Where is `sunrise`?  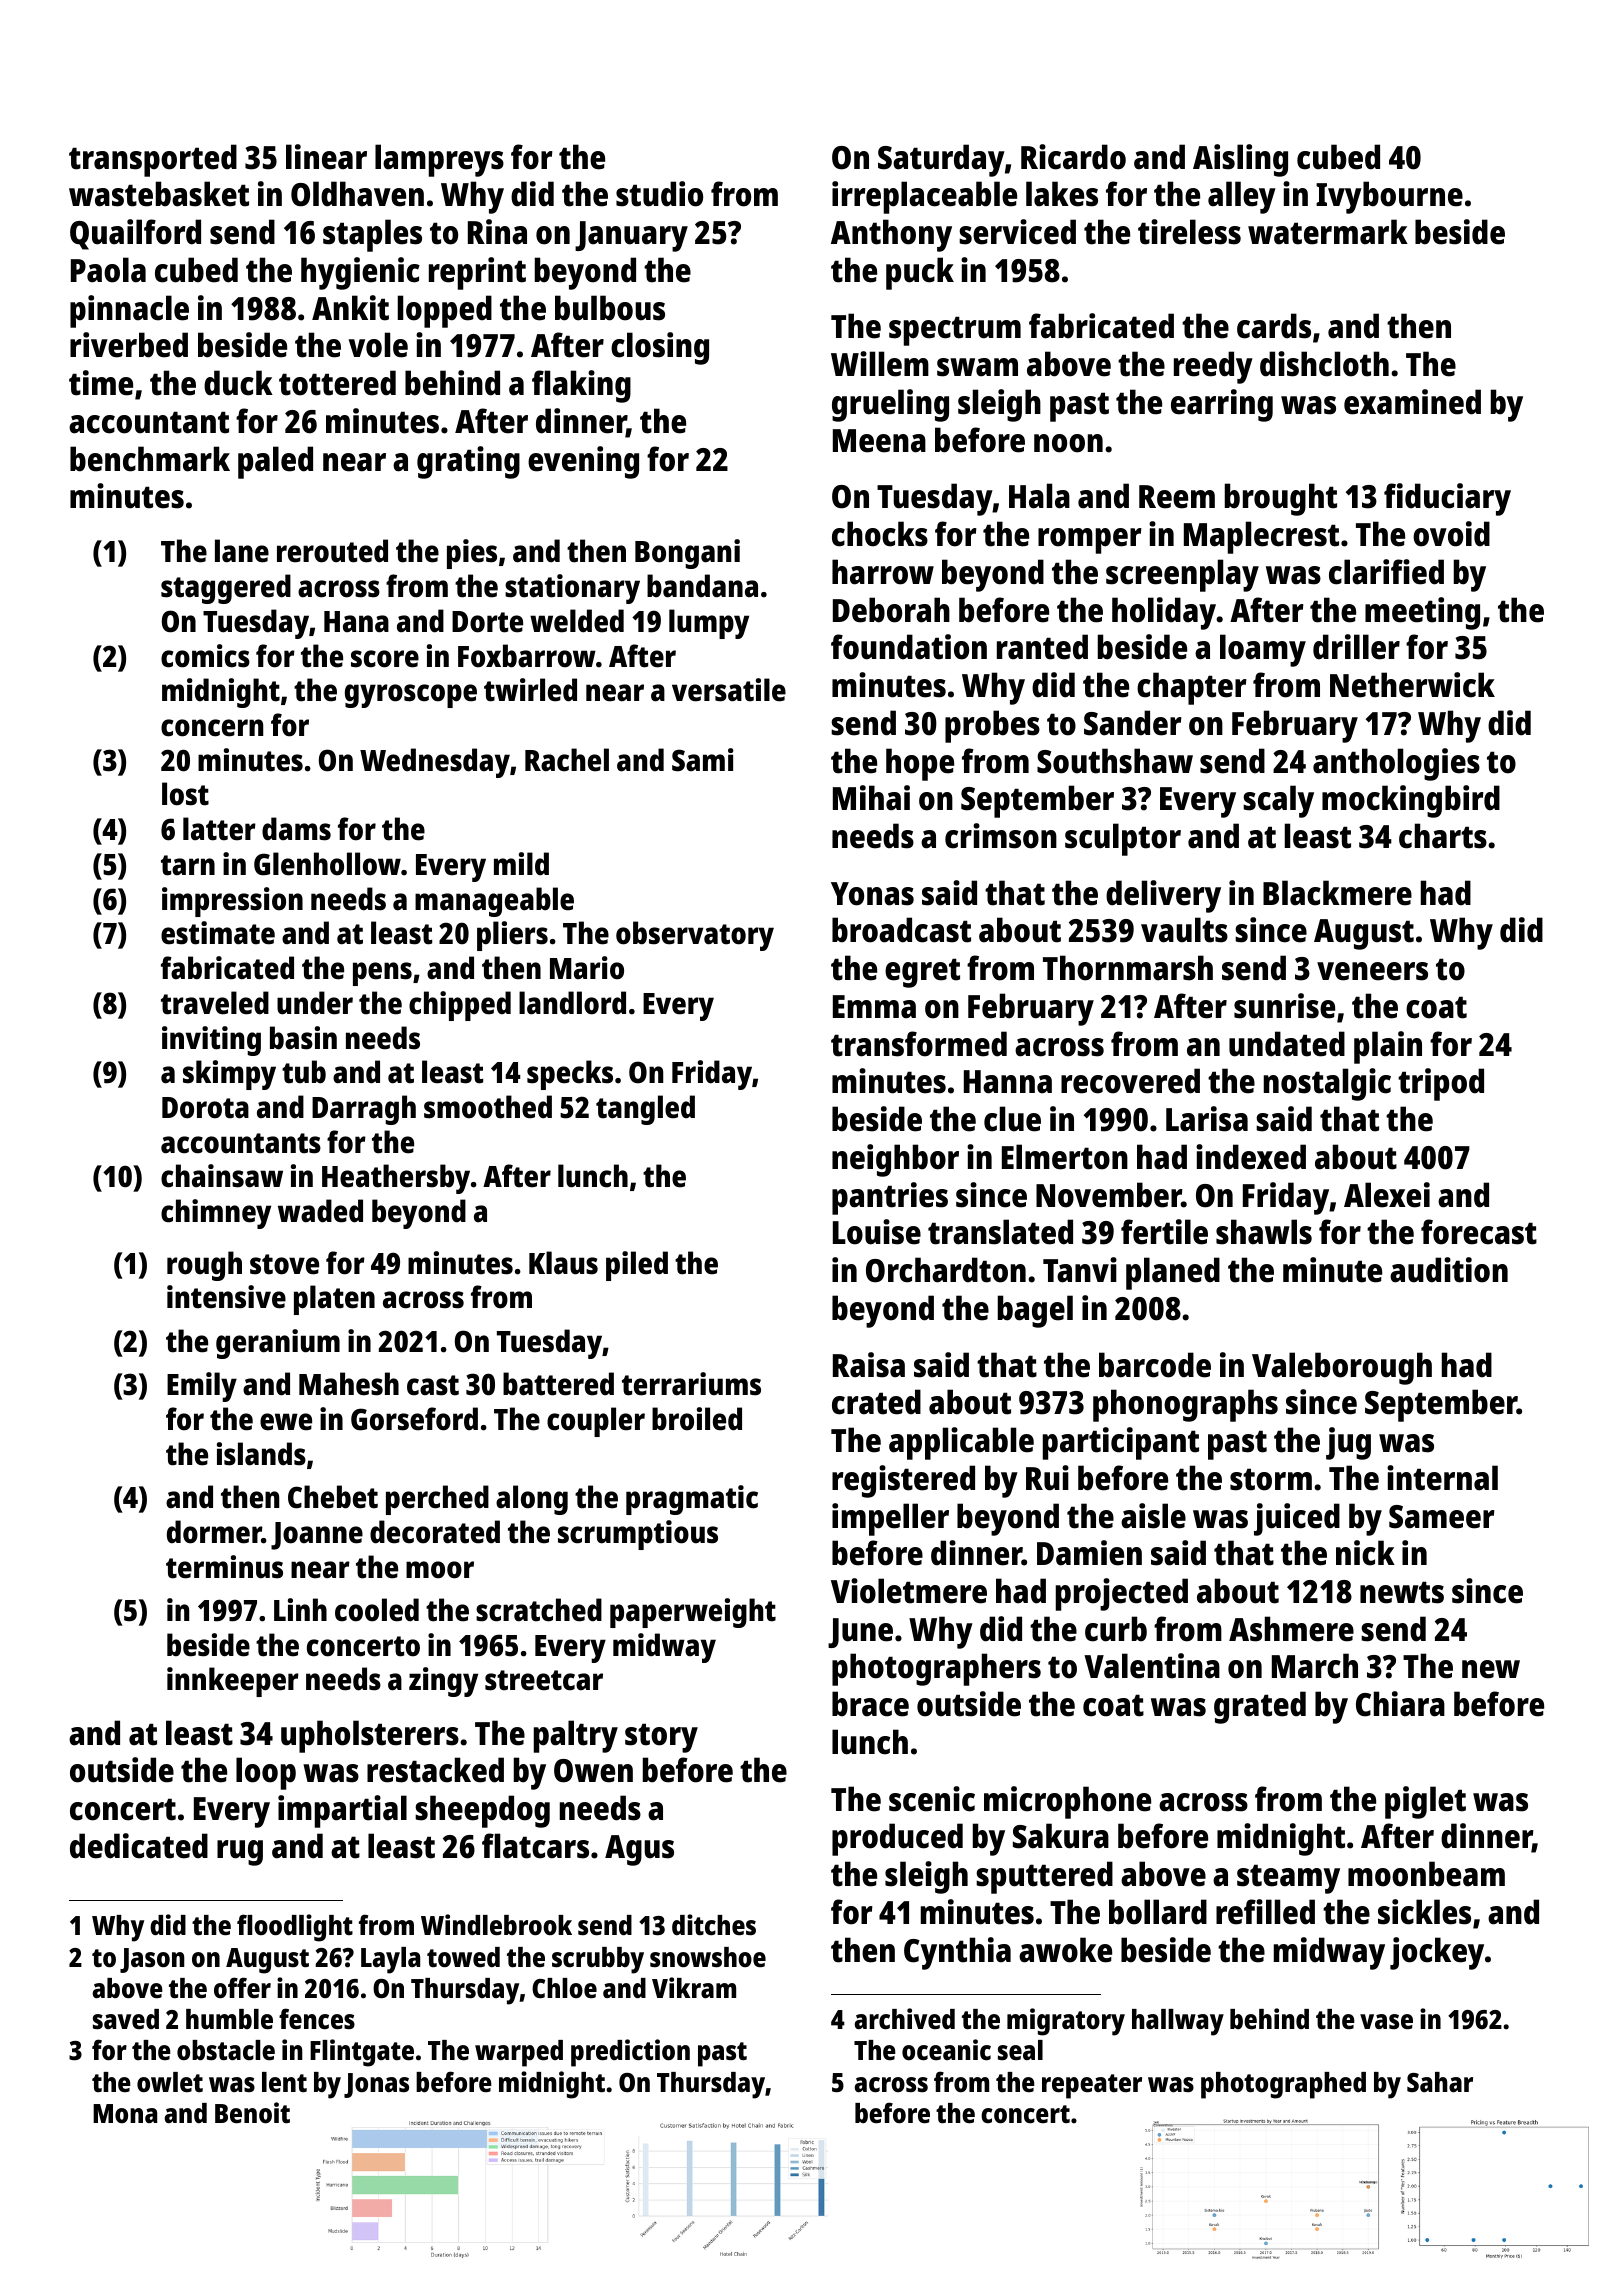 sunrise is located at coordinates (1284, 1006).
